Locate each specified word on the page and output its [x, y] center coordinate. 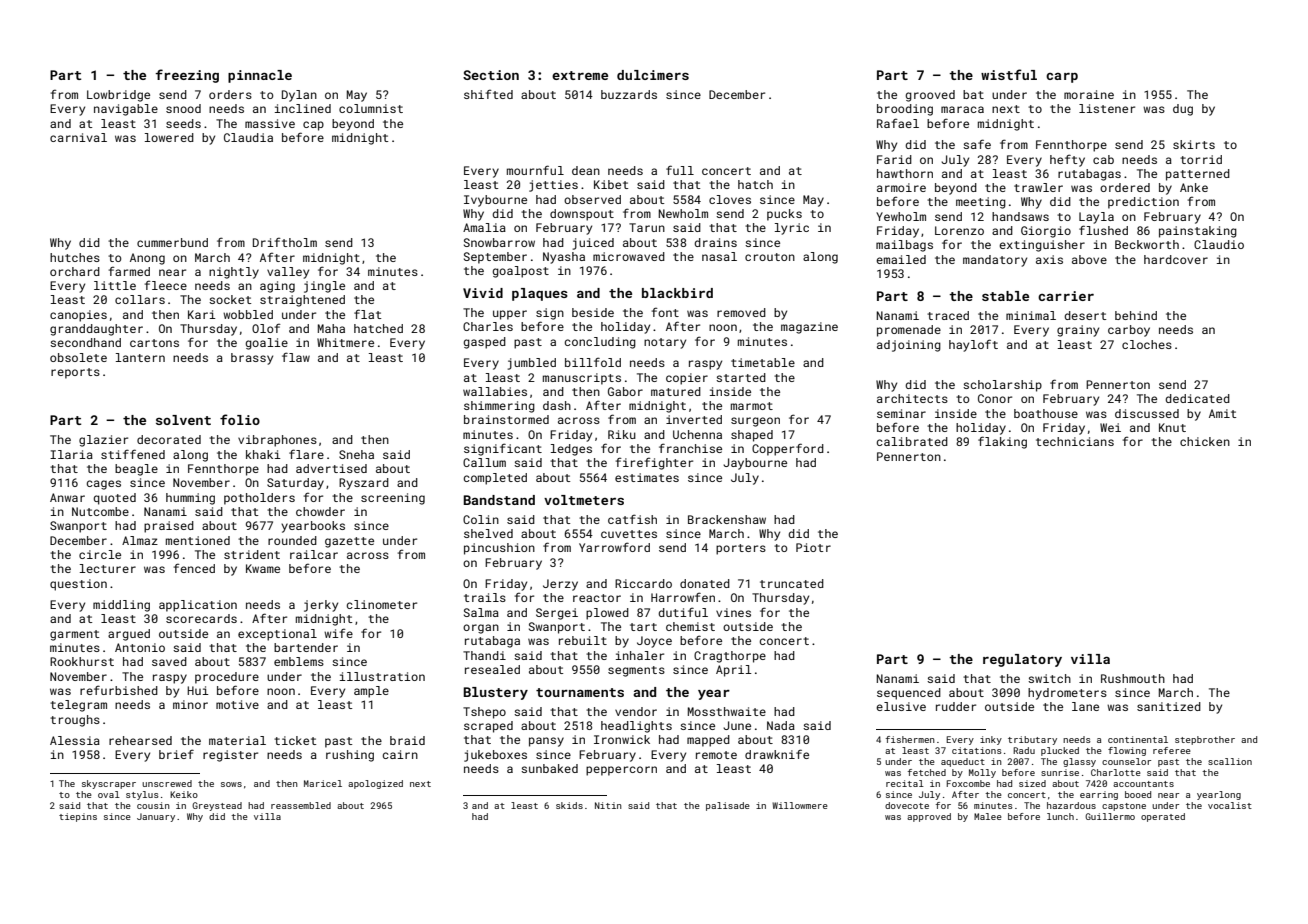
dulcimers [653, 75]
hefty [1067, 160]
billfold [593, 362]
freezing [187, 76]
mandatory [995, 261]
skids [569, 805]
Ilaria [71, 454]
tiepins [78, 817]
